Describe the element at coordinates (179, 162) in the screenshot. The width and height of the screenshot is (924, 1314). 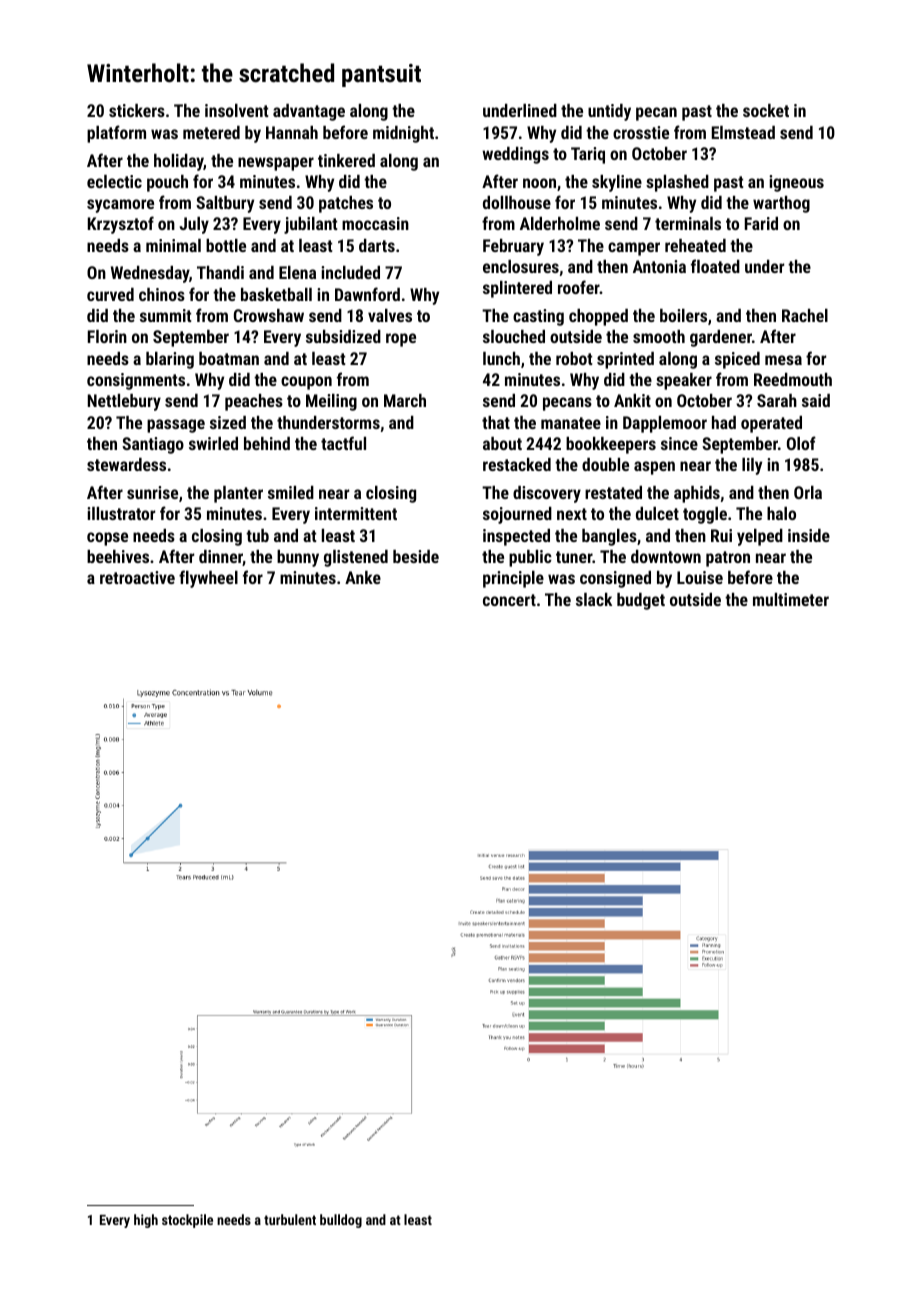
I see `holiday` at that location.
